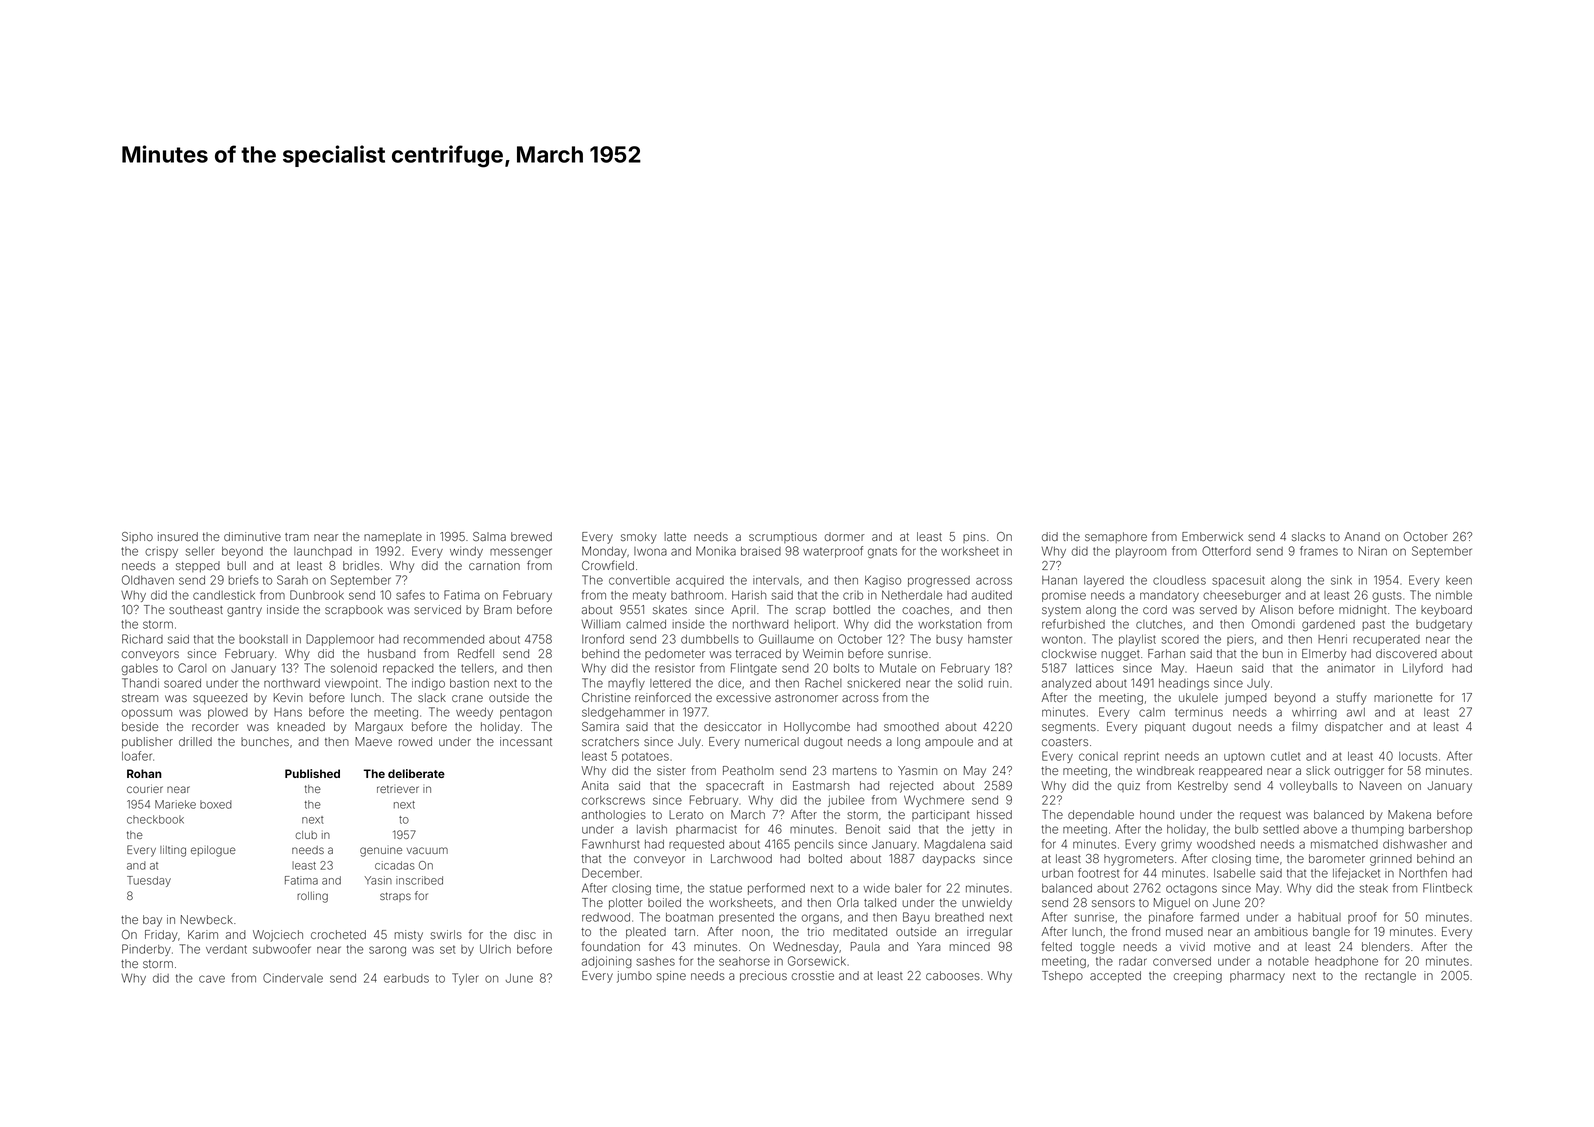 The height and width of the screenshot is (1127, 1594). Describe the element at coordinates (161, 552) in the screenshot. I see `crispy` at that location.
